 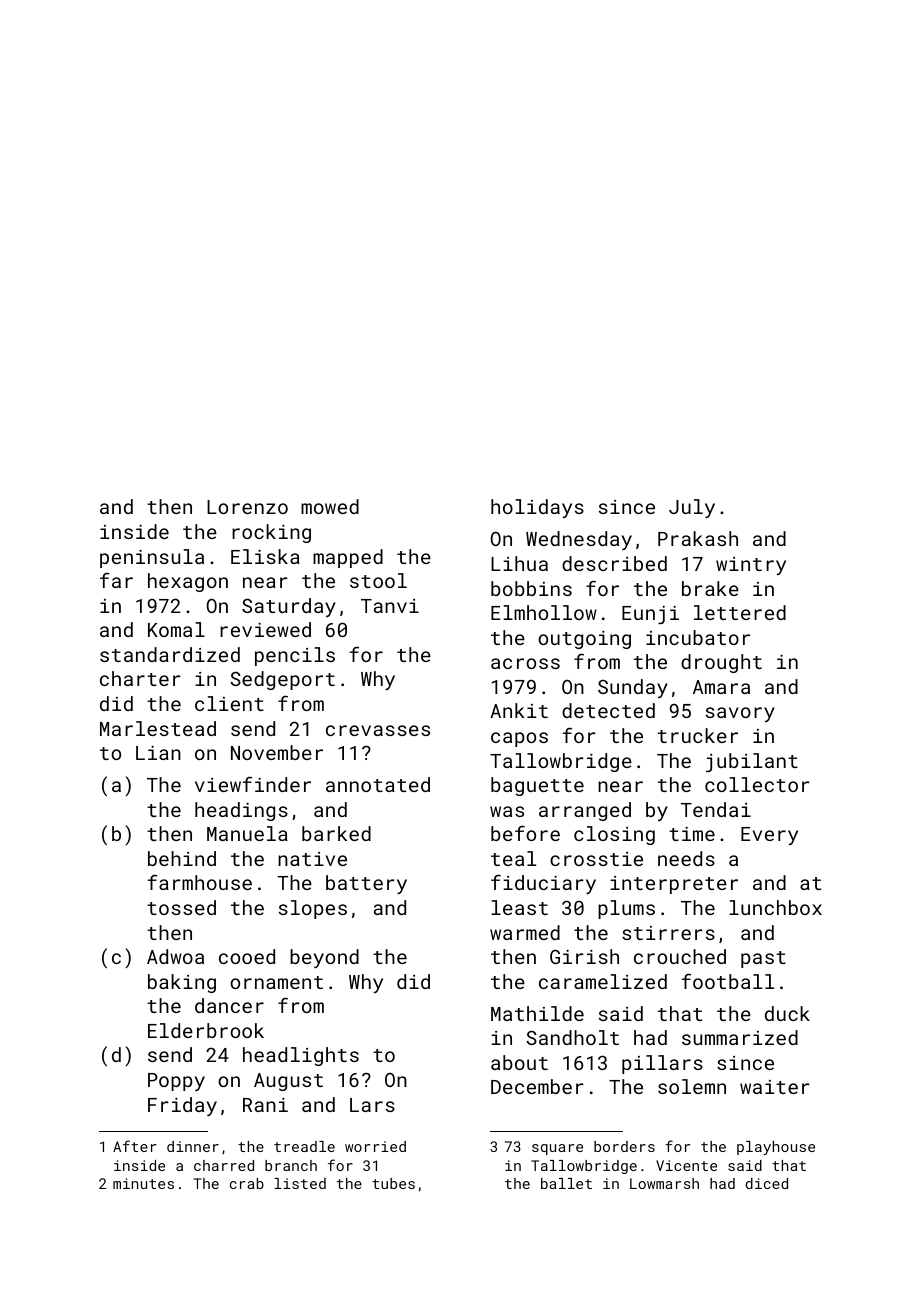 What do you see at coordinates (247, 507) in the document?
I see `Lorenzo` at bounding box center [247, 507].
